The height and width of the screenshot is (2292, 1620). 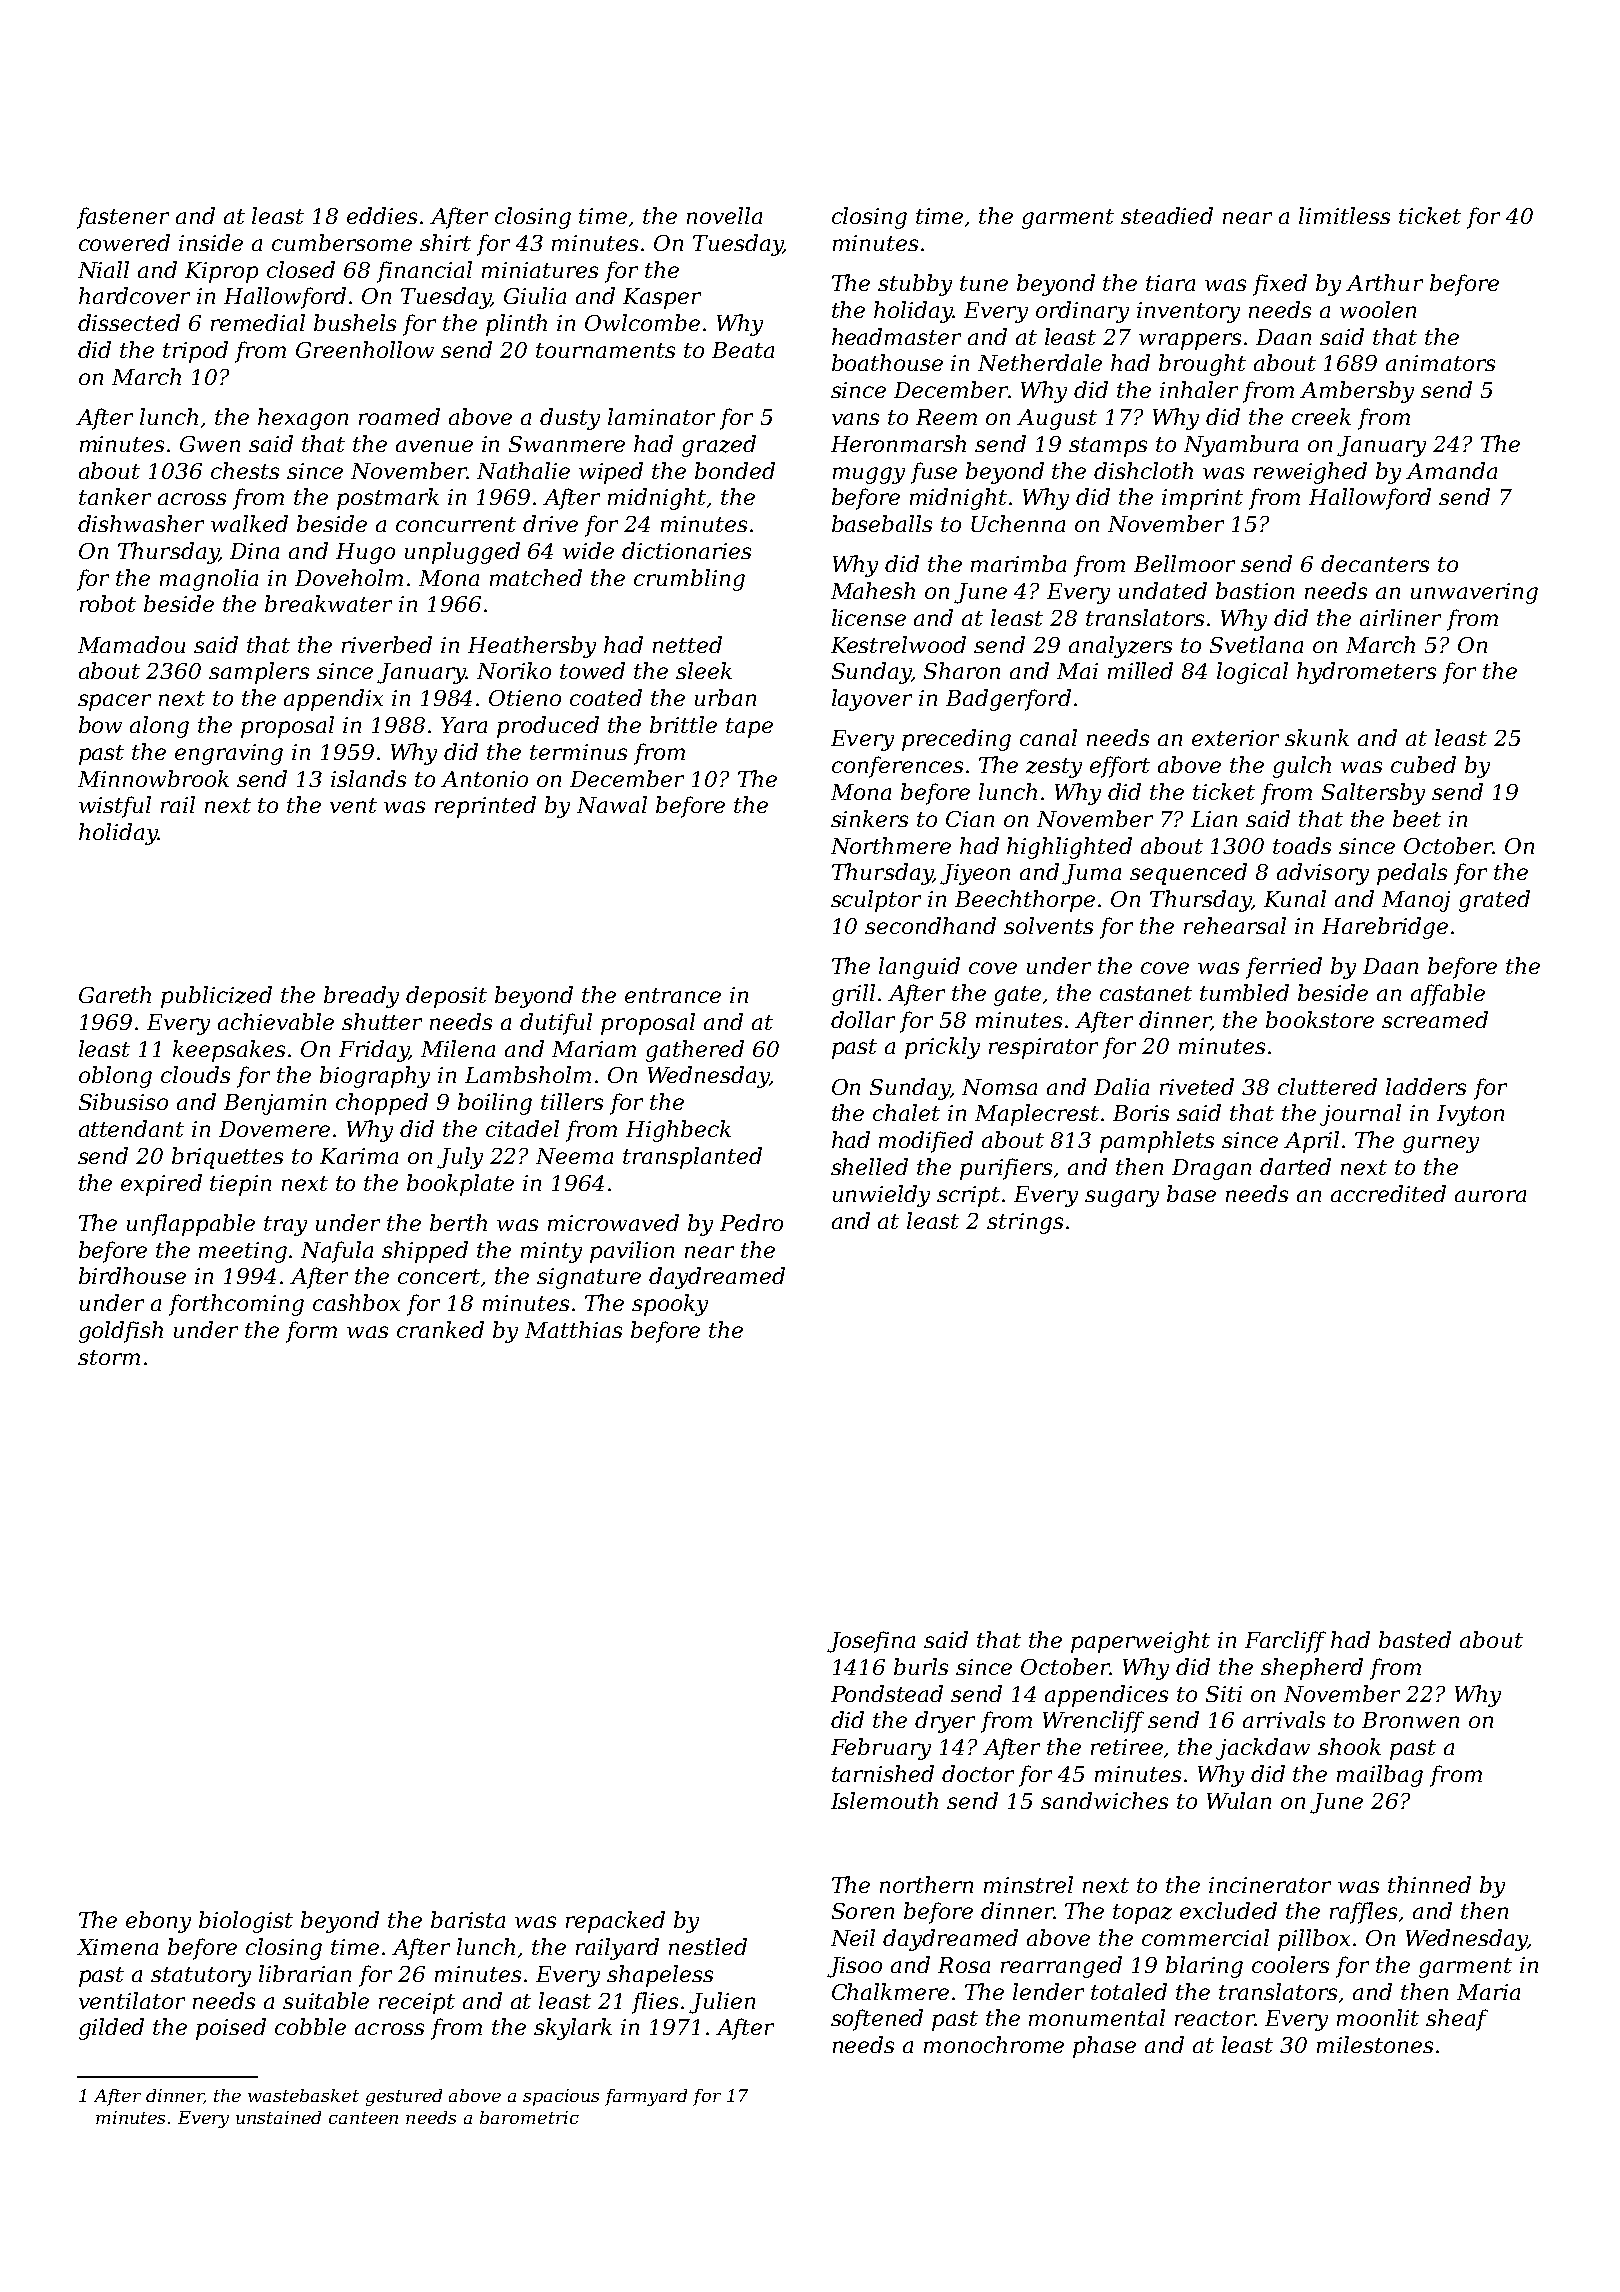 What do you see at coordinates (673, 995) in the screenshot?
I see `entrance` at bounding box center [673, 995].
